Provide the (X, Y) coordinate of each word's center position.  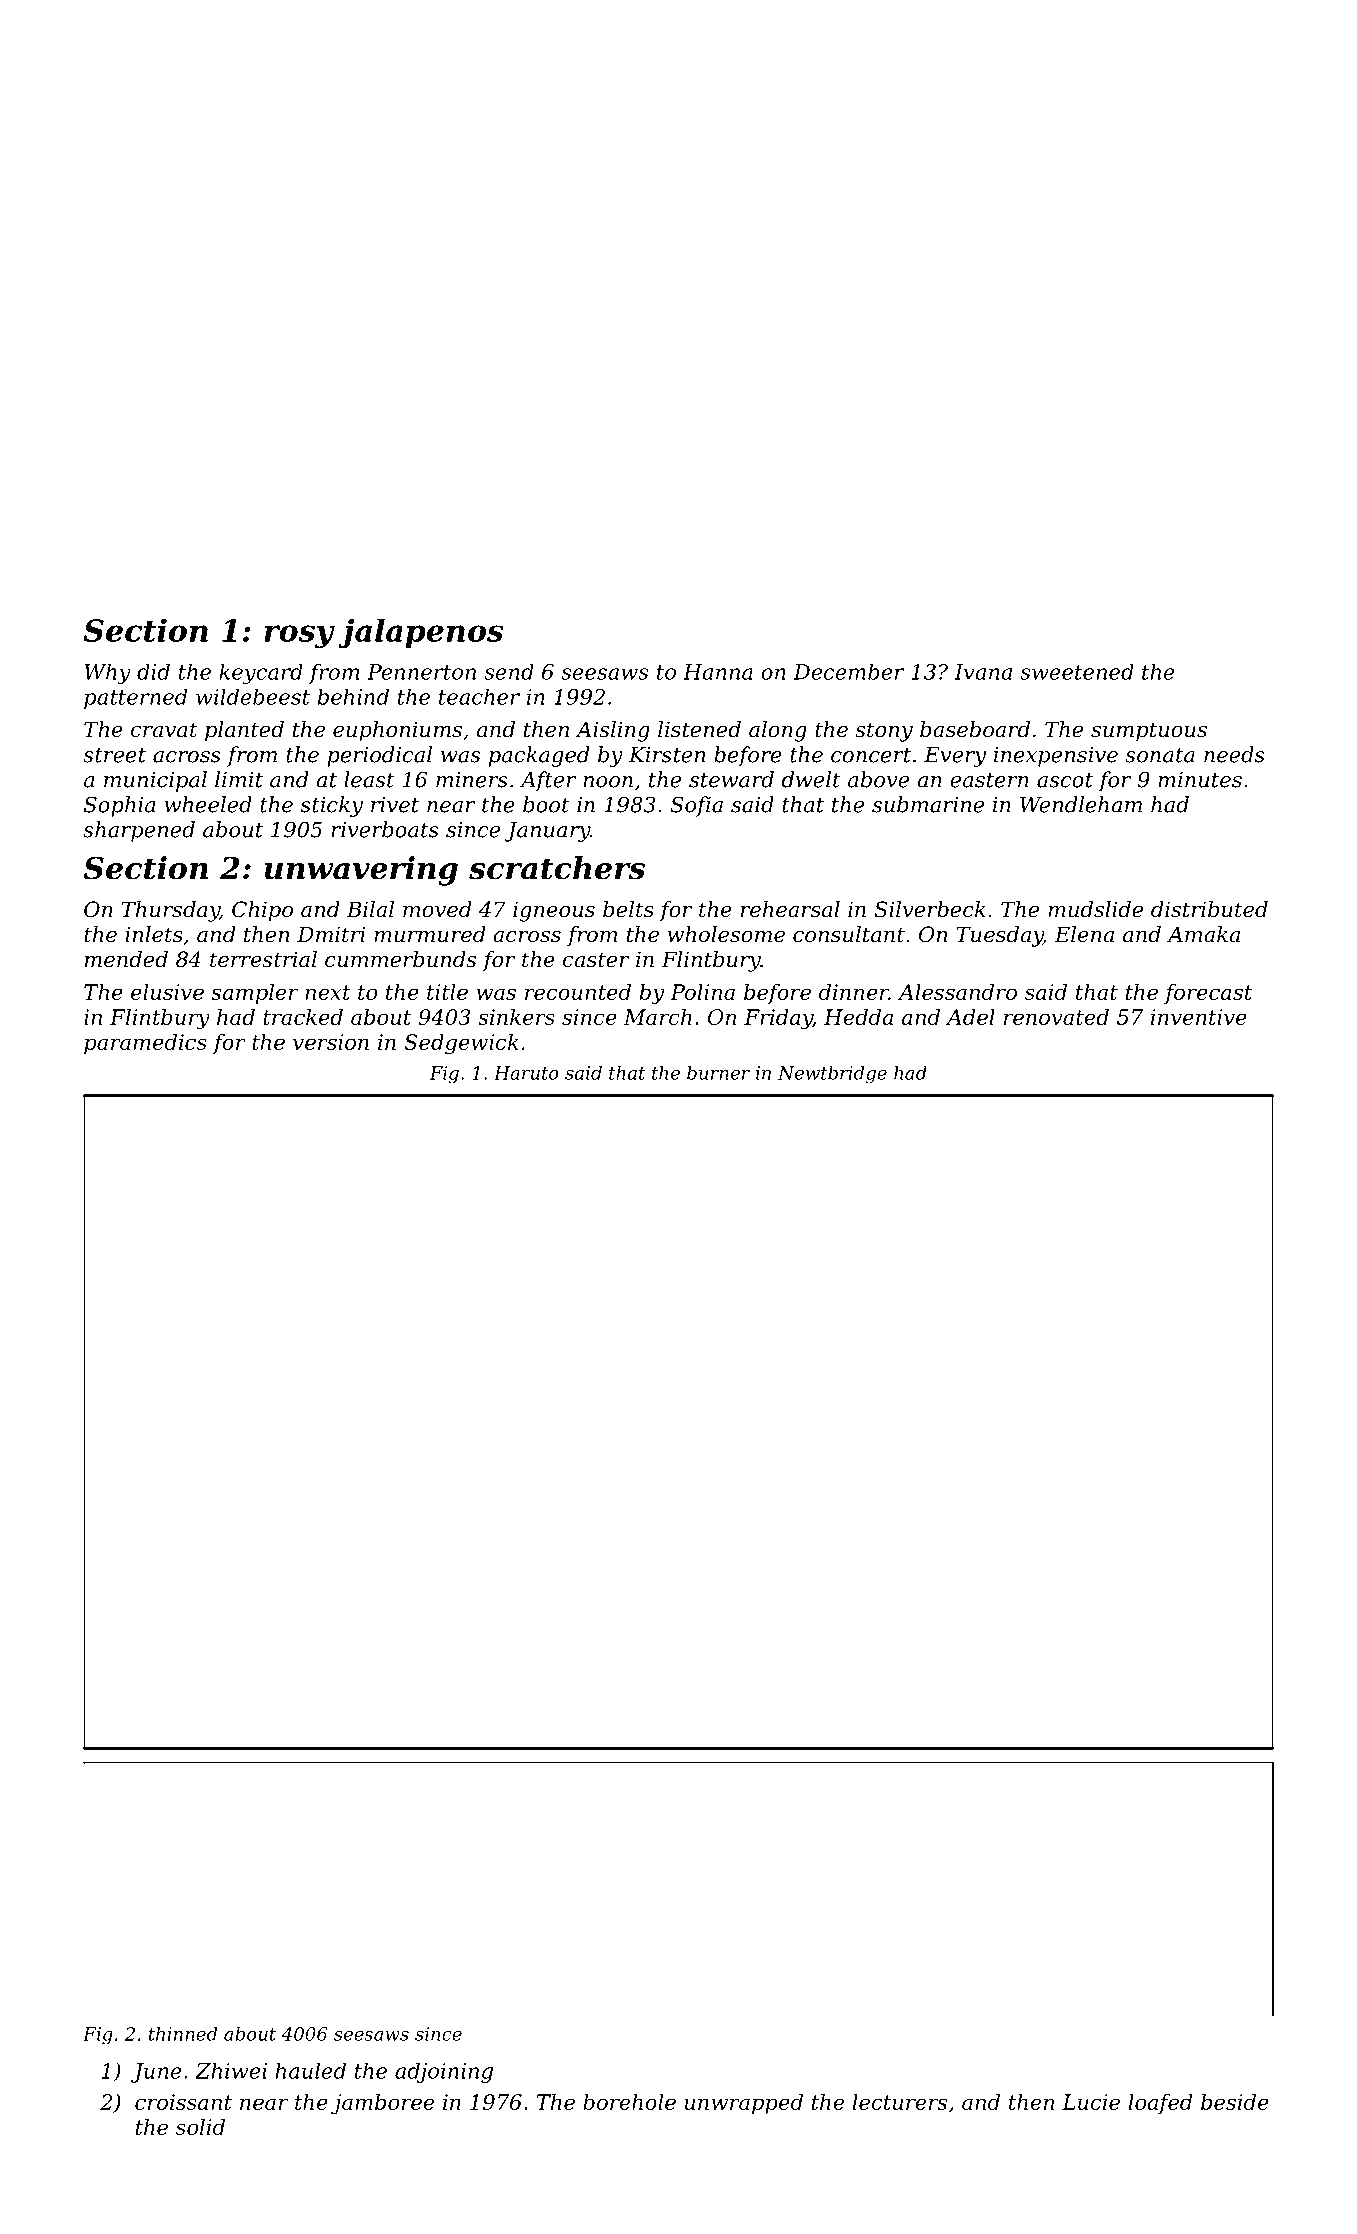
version (331, 1042)
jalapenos (420, 633)
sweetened (1077, 671)
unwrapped (744, 2104)
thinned (183, 2034)
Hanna (718, 672)
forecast (1208, 994)
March (658, 1017)
